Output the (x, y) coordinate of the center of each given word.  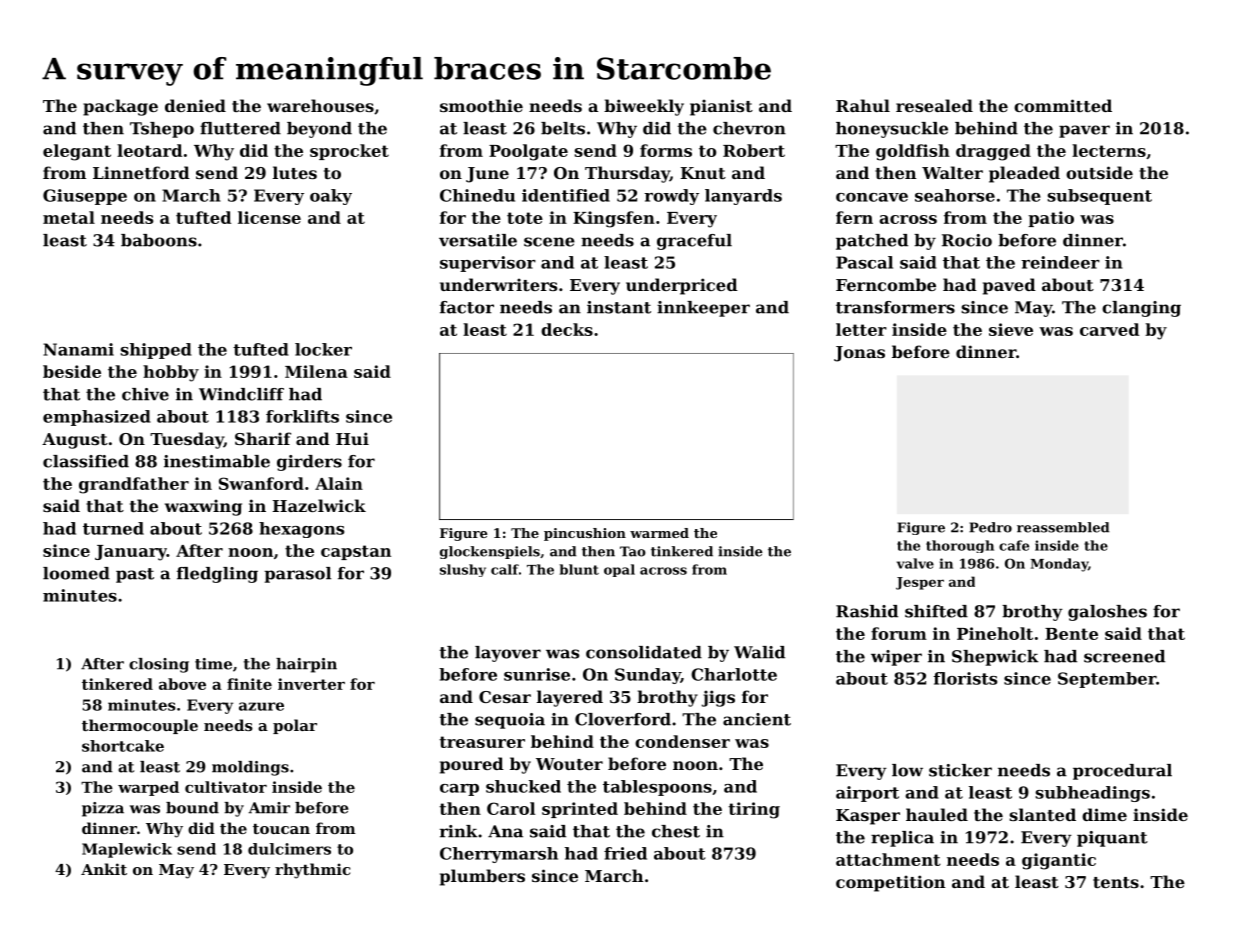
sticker (960, 770)
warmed (659, 533)
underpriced (682, 286)
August (75, 441)
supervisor (488, 264)
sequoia (510, 721)
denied (195, 105)
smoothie (481, 105)
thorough (960, 546)
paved (1009, 286)
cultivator (226, 787)
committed (1063, 105)
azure (261, 706)
